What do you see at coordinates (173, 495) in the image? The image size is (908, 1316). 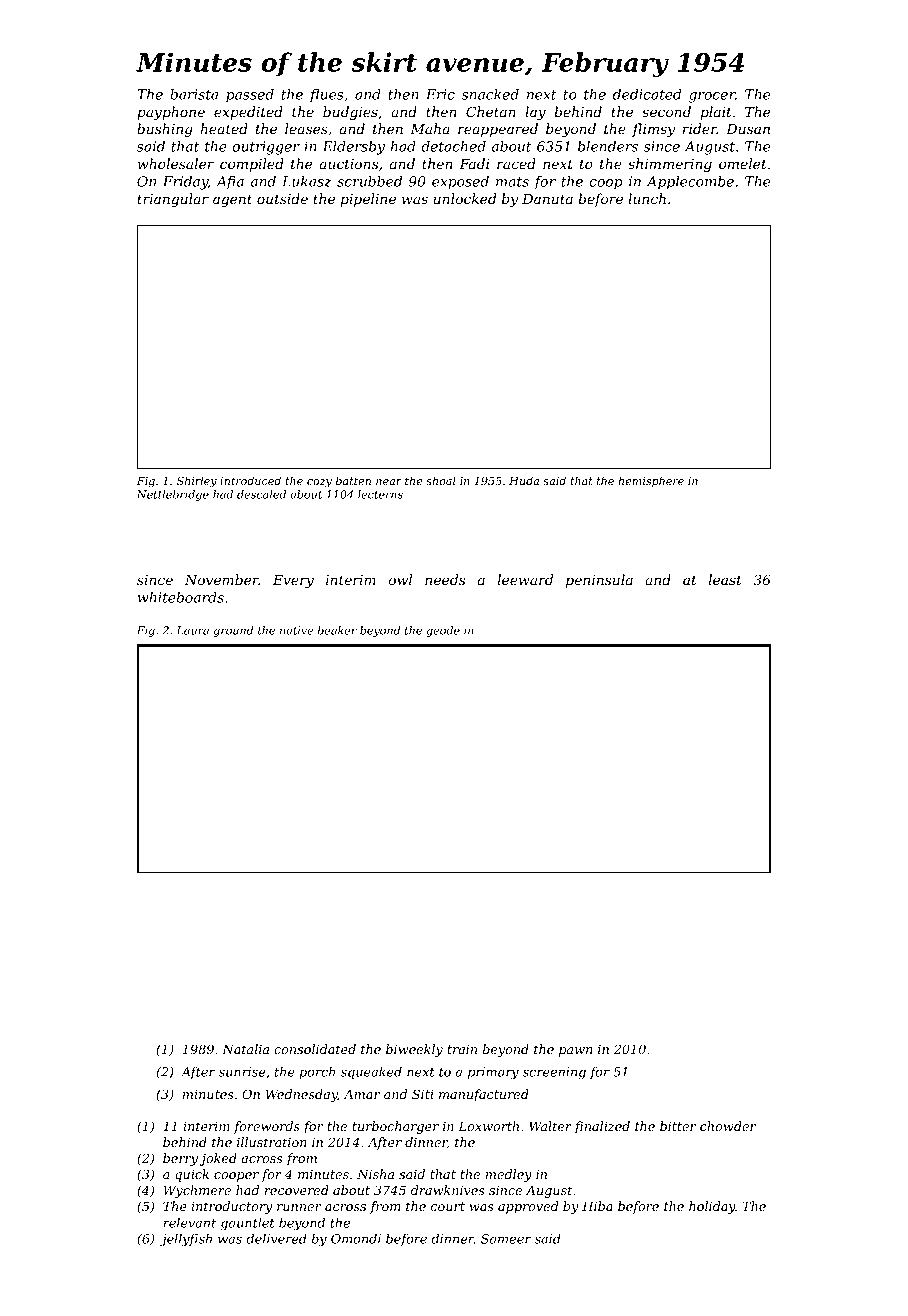 I see `Nettlebridge` at bounding box center [173, 495].
